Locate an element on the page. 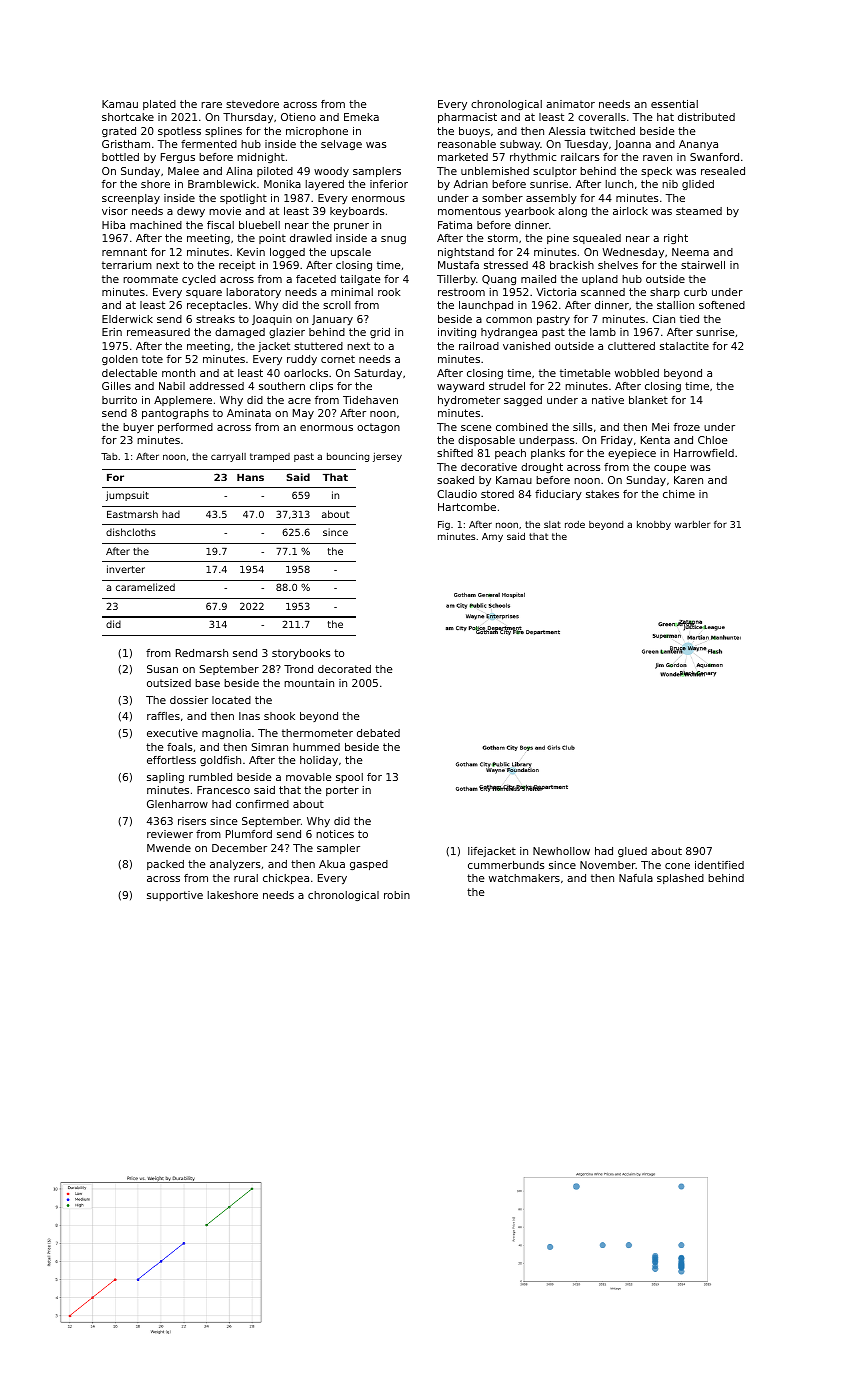  glued is located at coordinates (632, 852).
